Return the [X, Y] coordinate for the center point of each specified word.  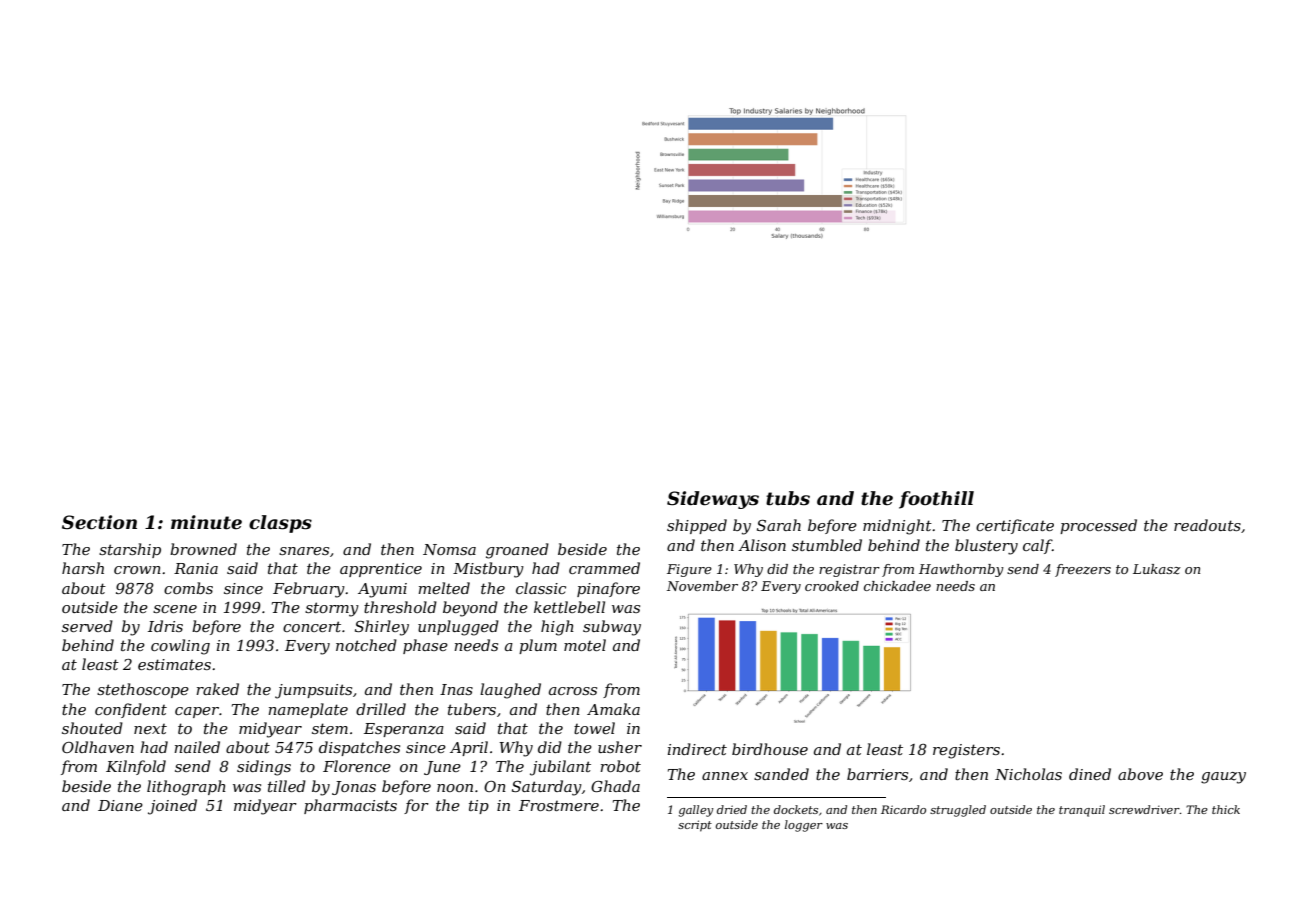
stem [330, 728]
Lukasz [1157, 569]
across [573, 691]
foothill [936, 500]
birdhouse [770, 749]
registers [966, 751]
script [695, 826]
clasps [280, 524]
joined [172, 807]
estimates [174, 664]
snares [304, 551]
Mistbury [488, 570]
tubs [788, 498]
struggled [958, 811]
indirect [697, 749]
